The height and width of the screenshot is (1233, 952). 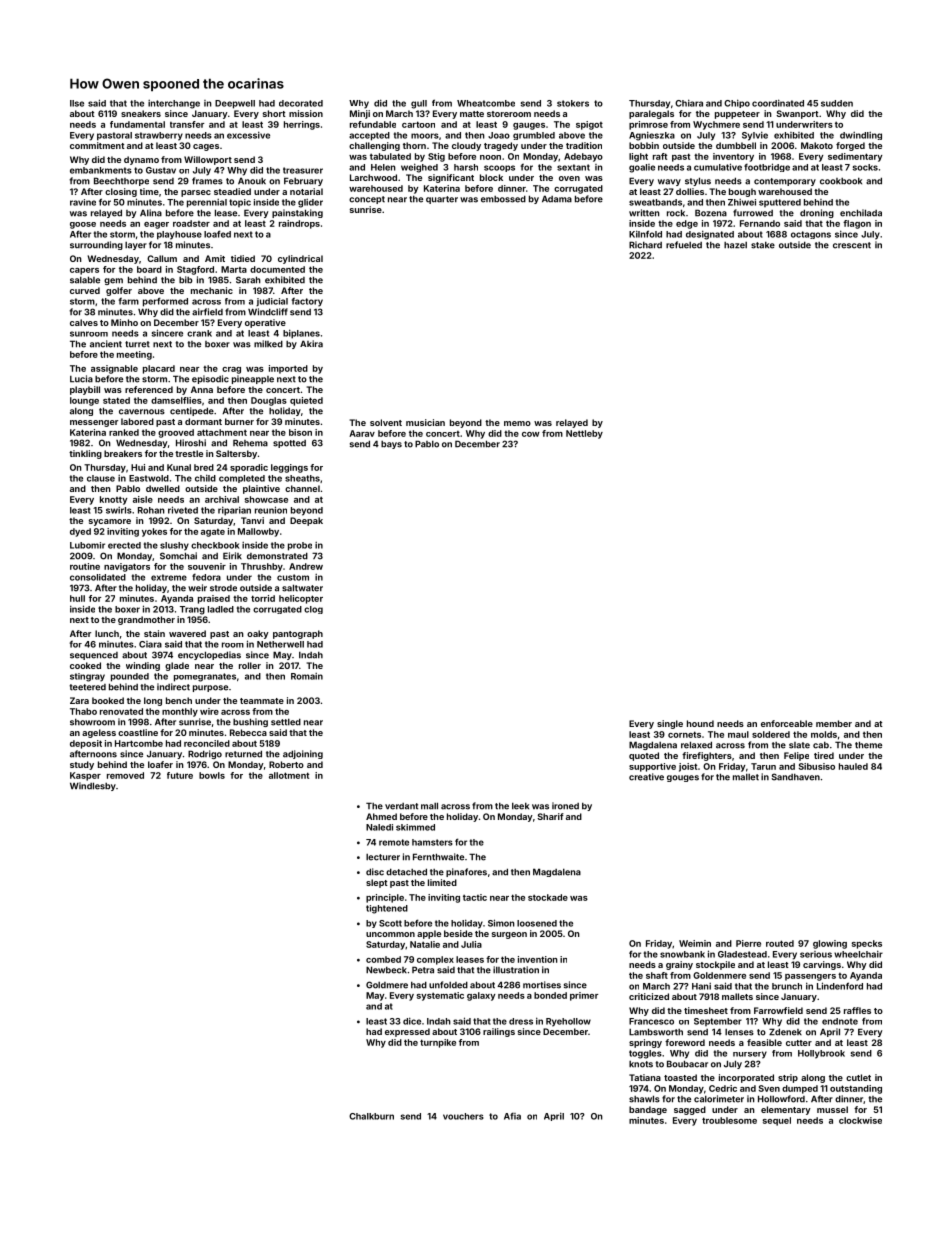 I want to click on Chalkburn, so click(x=371, y=1116).
